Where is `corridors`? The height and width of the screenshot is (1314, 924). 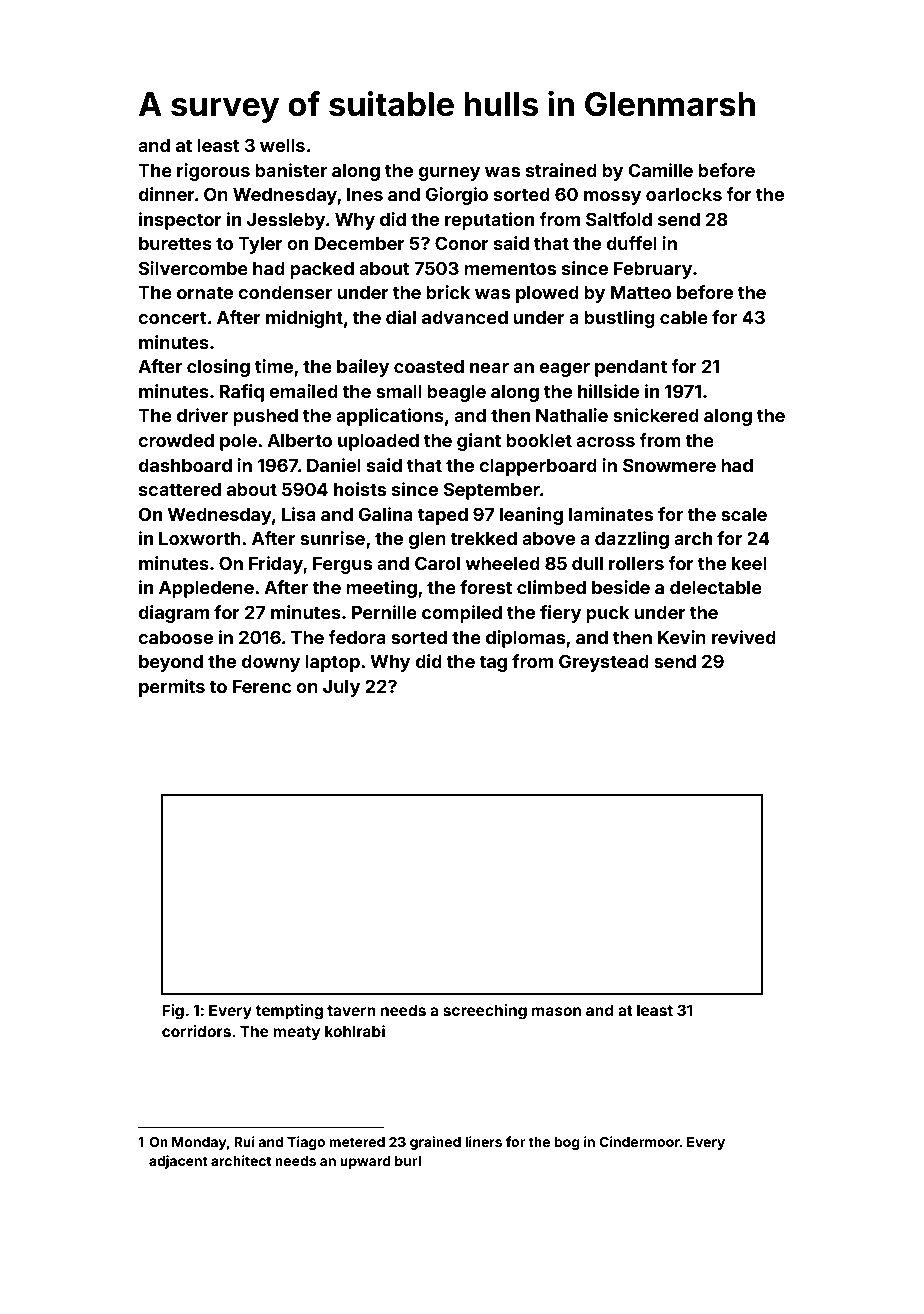 corridors is located at coordinates (196, 1031).
